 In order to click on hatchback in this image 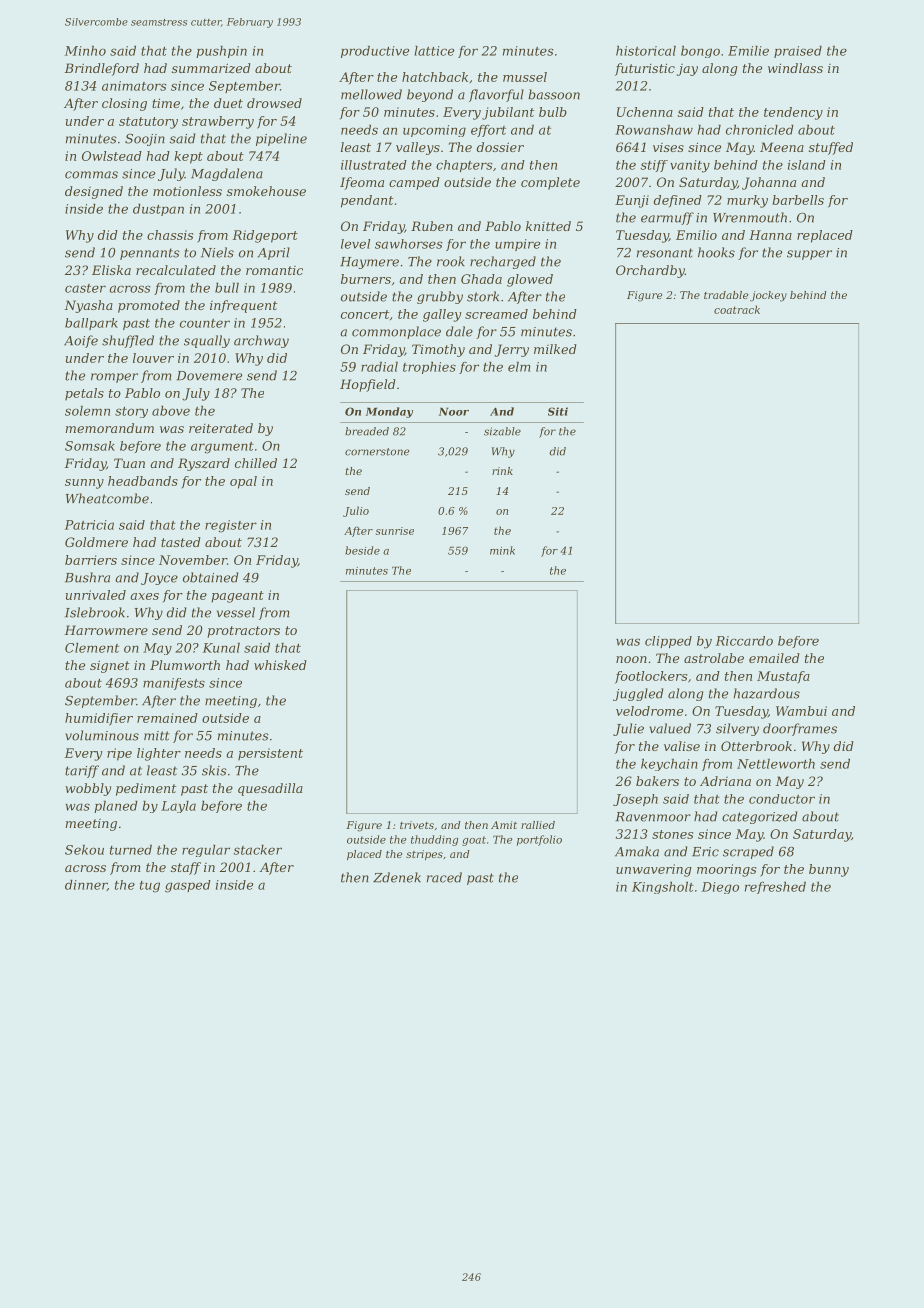, I will do `click(435, 77)`.
